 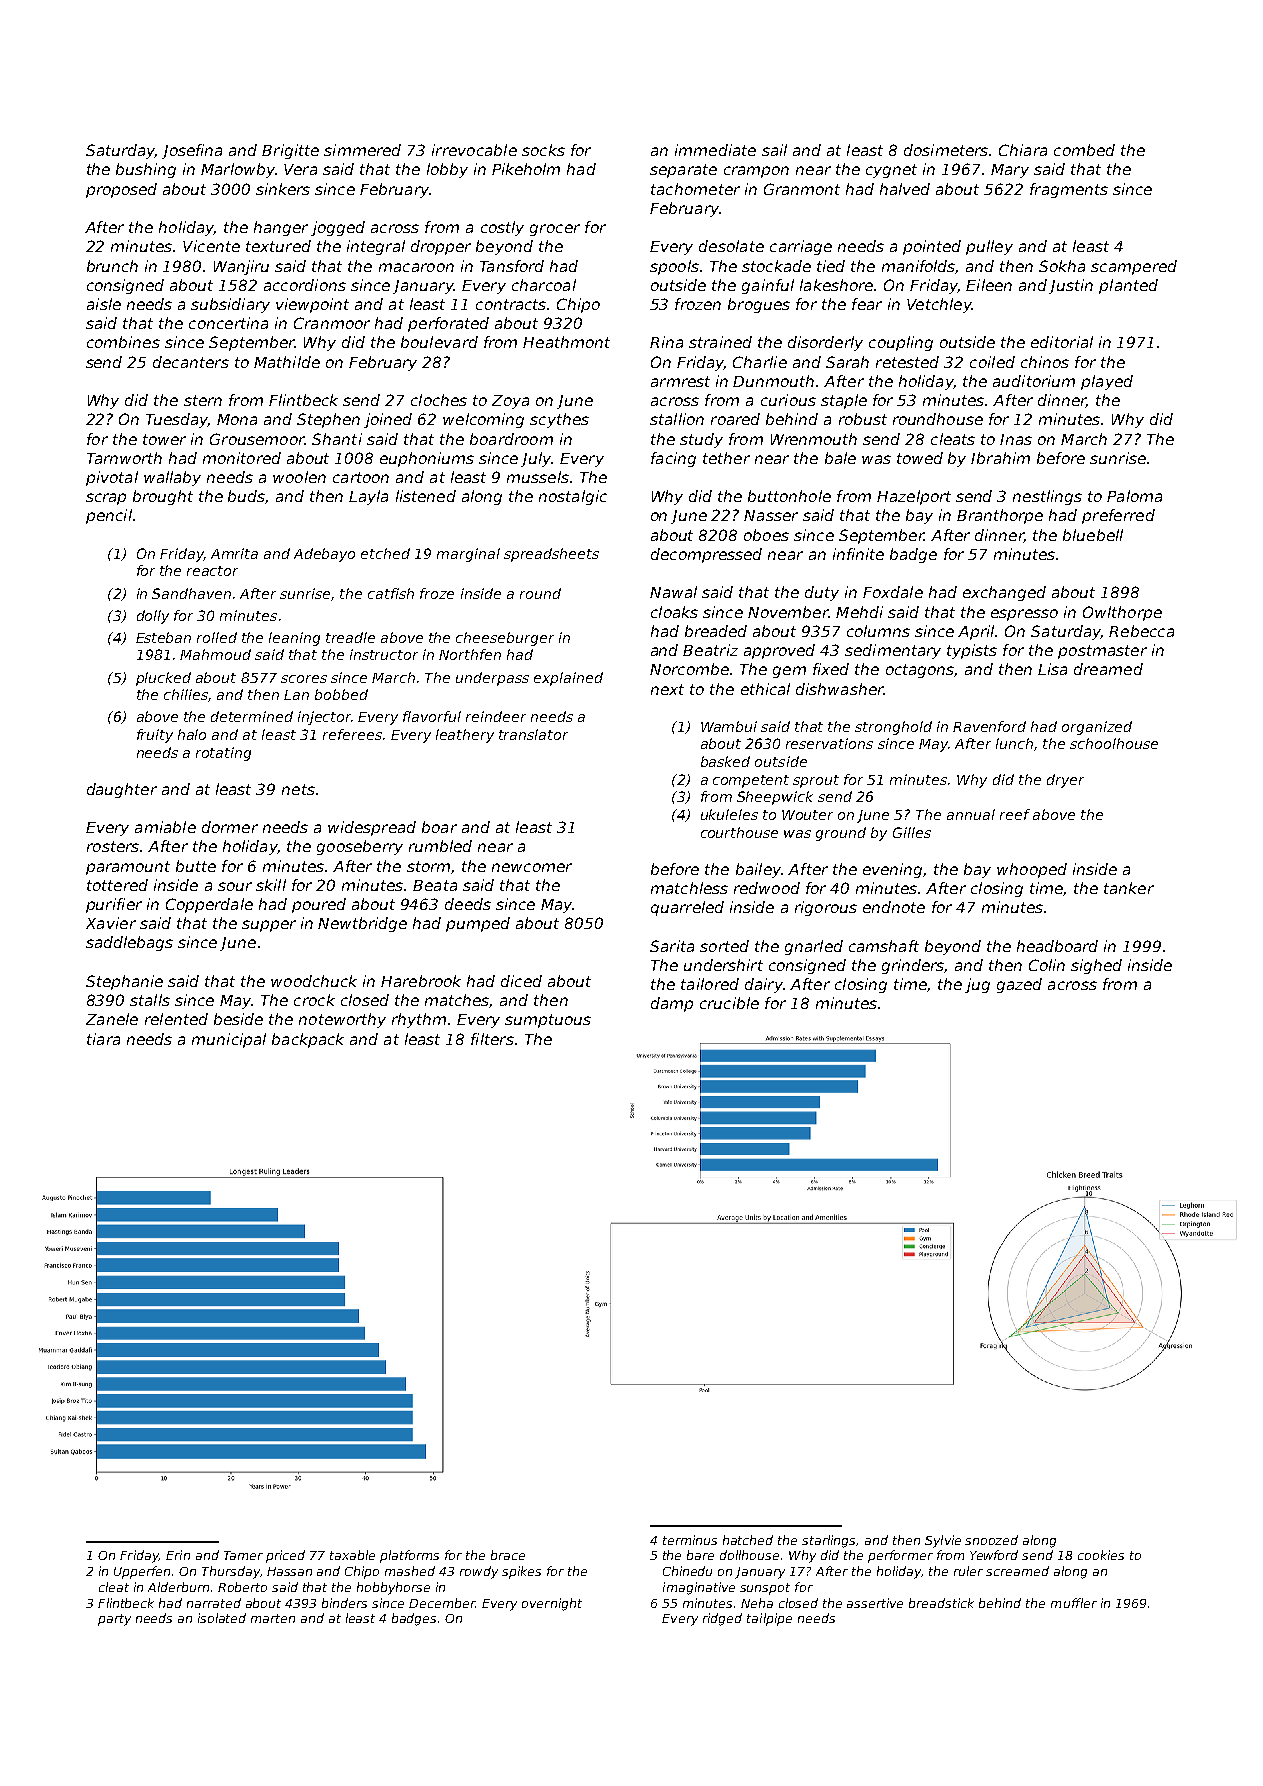 I want to click on overnight, so click(x=552, y=1604).
